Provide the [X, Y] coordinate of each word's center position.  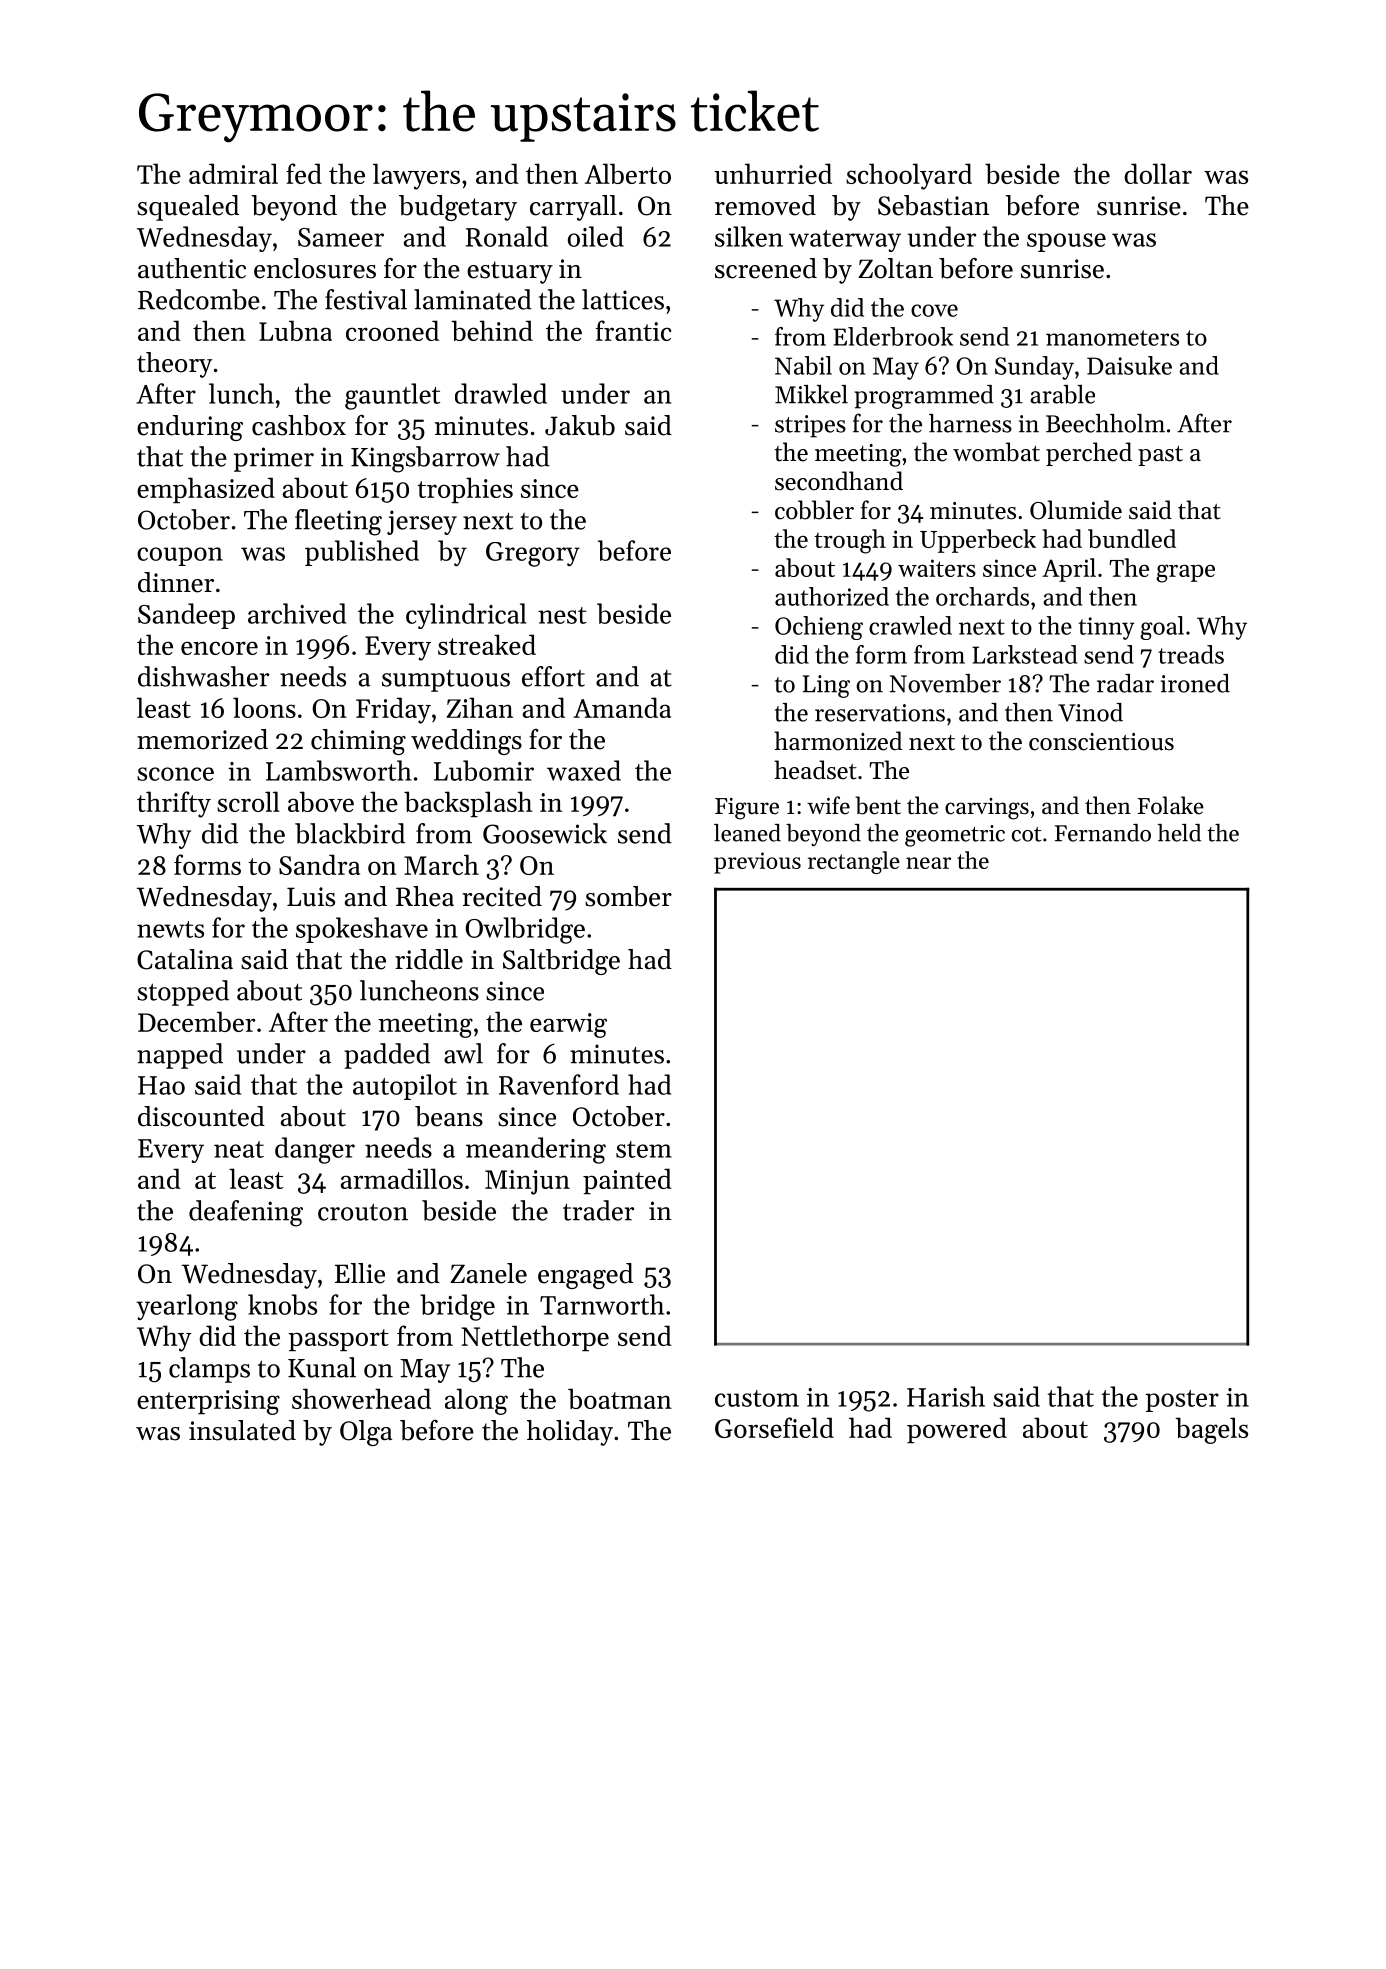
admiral [233, 173]
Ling [826, 686]
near [928, 863]
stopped [183, 993]
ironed [1195, 683]
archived [297, 613]
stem [644, 1149]
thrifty [174, 804]
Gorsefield [774, 1427]
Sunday [1034, 368]
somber [628, 896]
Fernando [1103, 833]
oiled [596, 236]
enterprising [208, 1402]
